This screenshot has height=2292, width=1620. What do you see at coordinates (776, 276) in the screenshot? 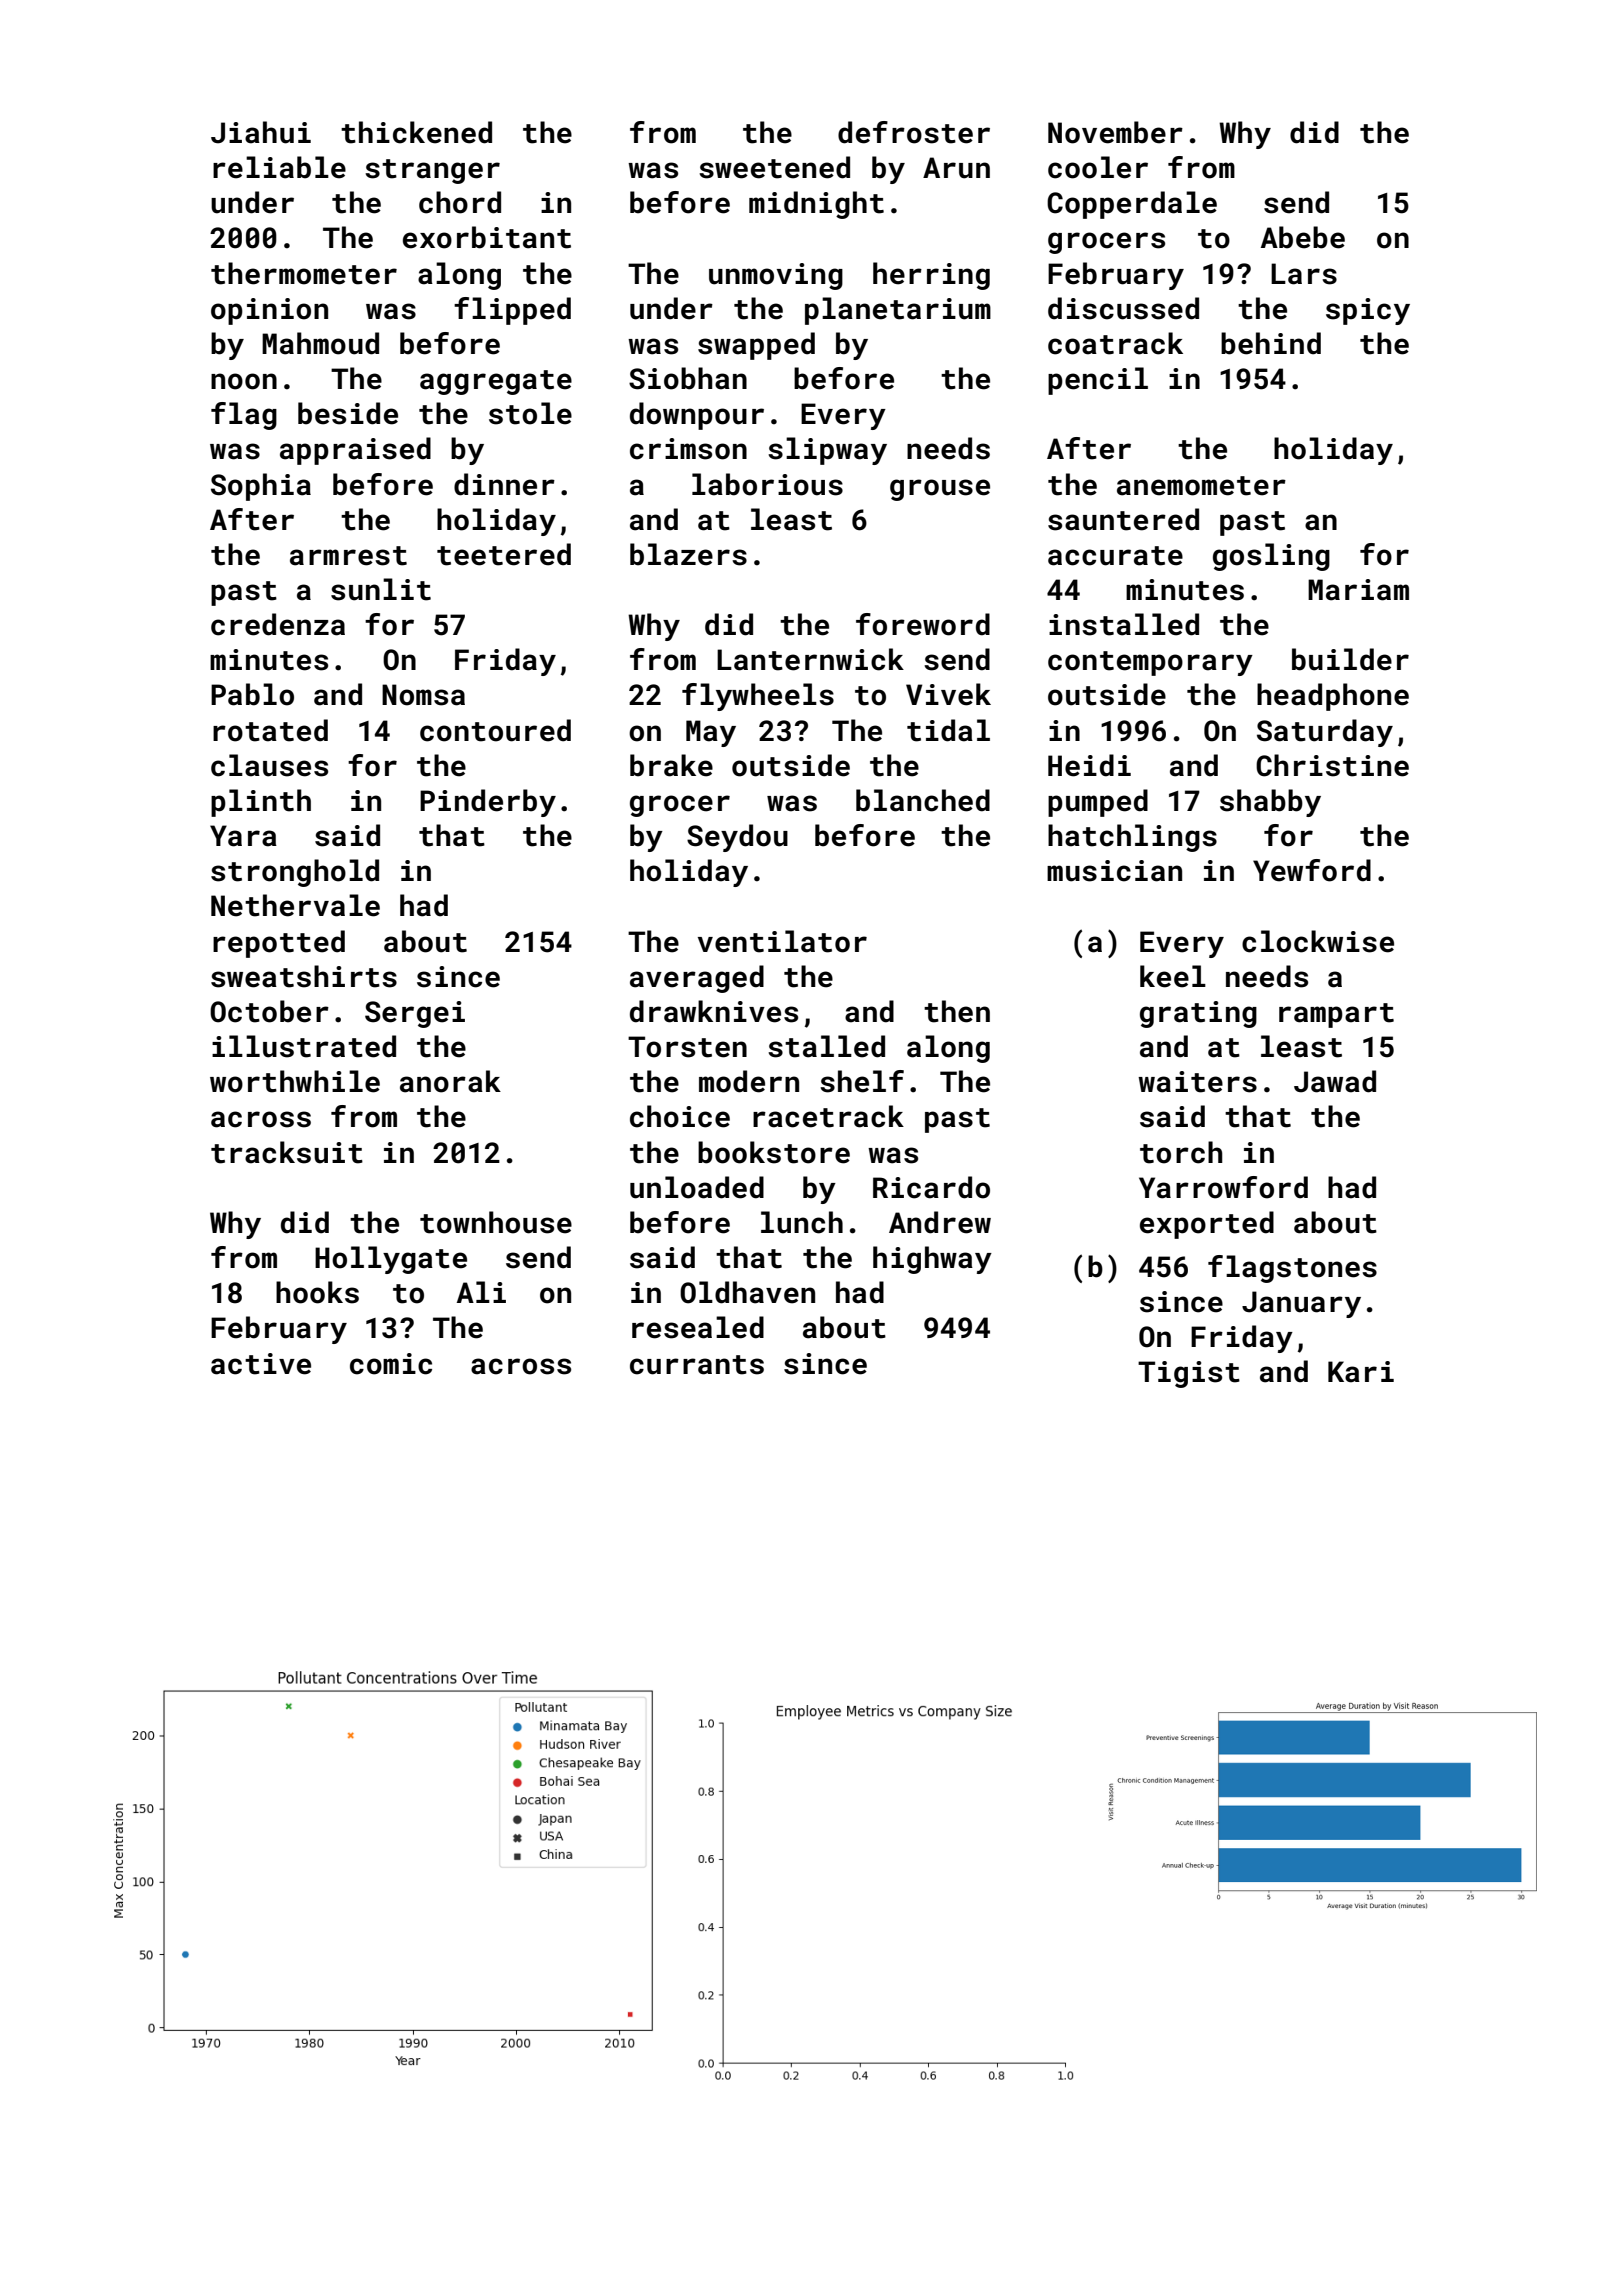
I see `unmoving` at bounding box center [776, 276].
